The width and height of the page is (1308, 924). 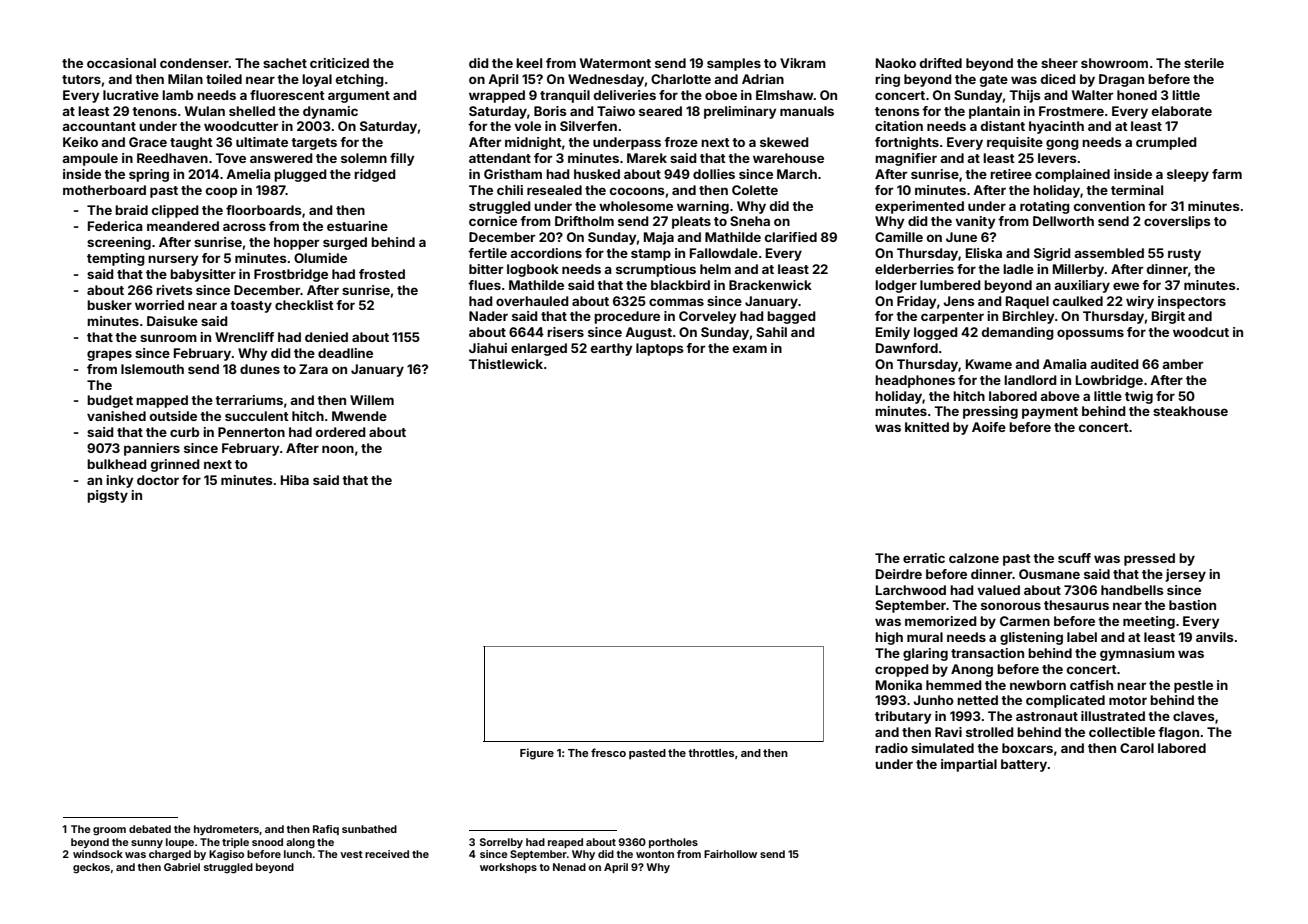 I want to click on motherboard, so click(x=104, y=190).
